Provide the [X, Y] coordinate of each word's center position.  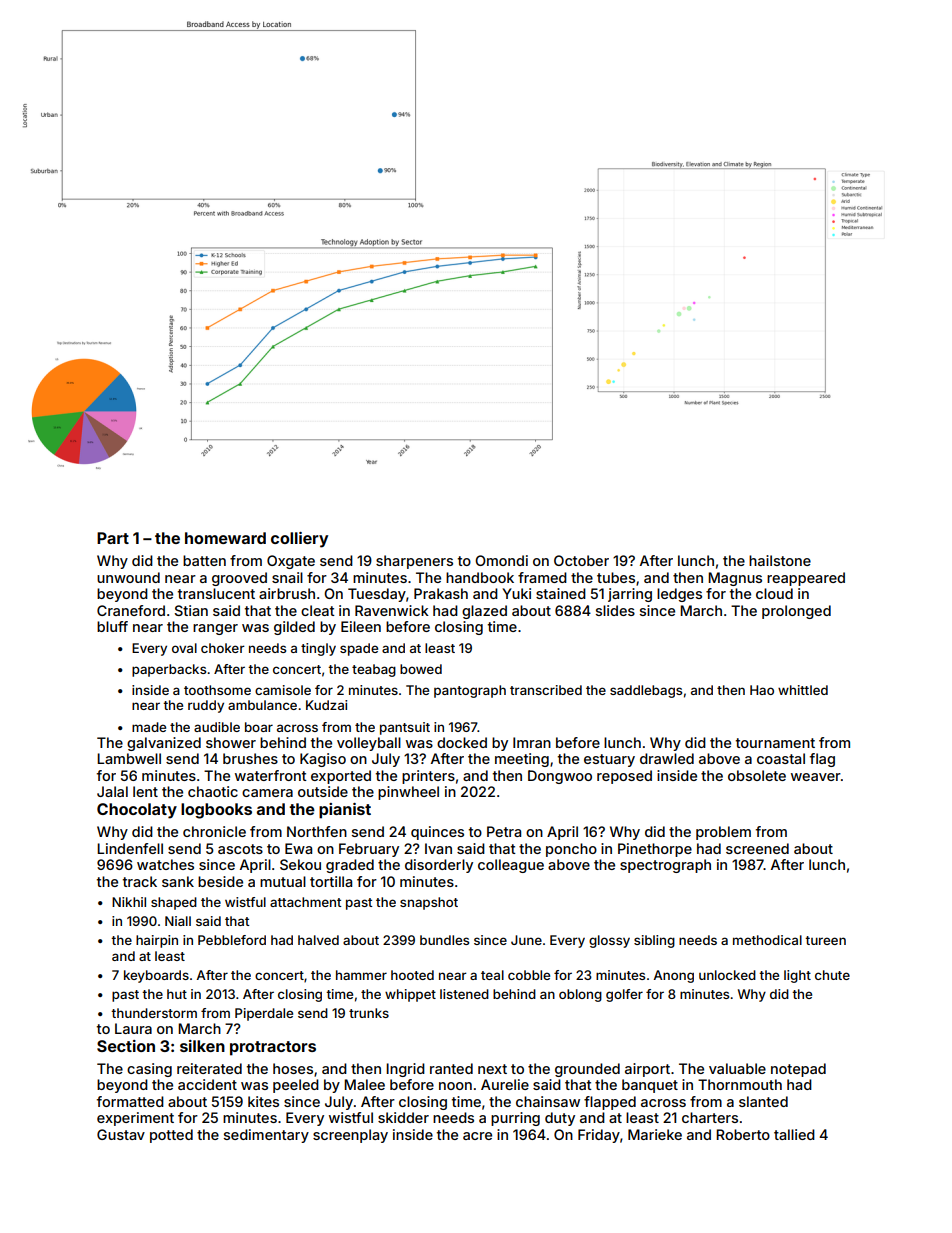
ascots [240, 849]
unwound [128, 577]
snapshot [429, 903]
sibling [654, 941]
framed [542, 577]
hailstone [780, 560]
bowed [421, 669]
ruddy [206, 706]
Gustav [121, 1134]
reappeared [806, 579]
